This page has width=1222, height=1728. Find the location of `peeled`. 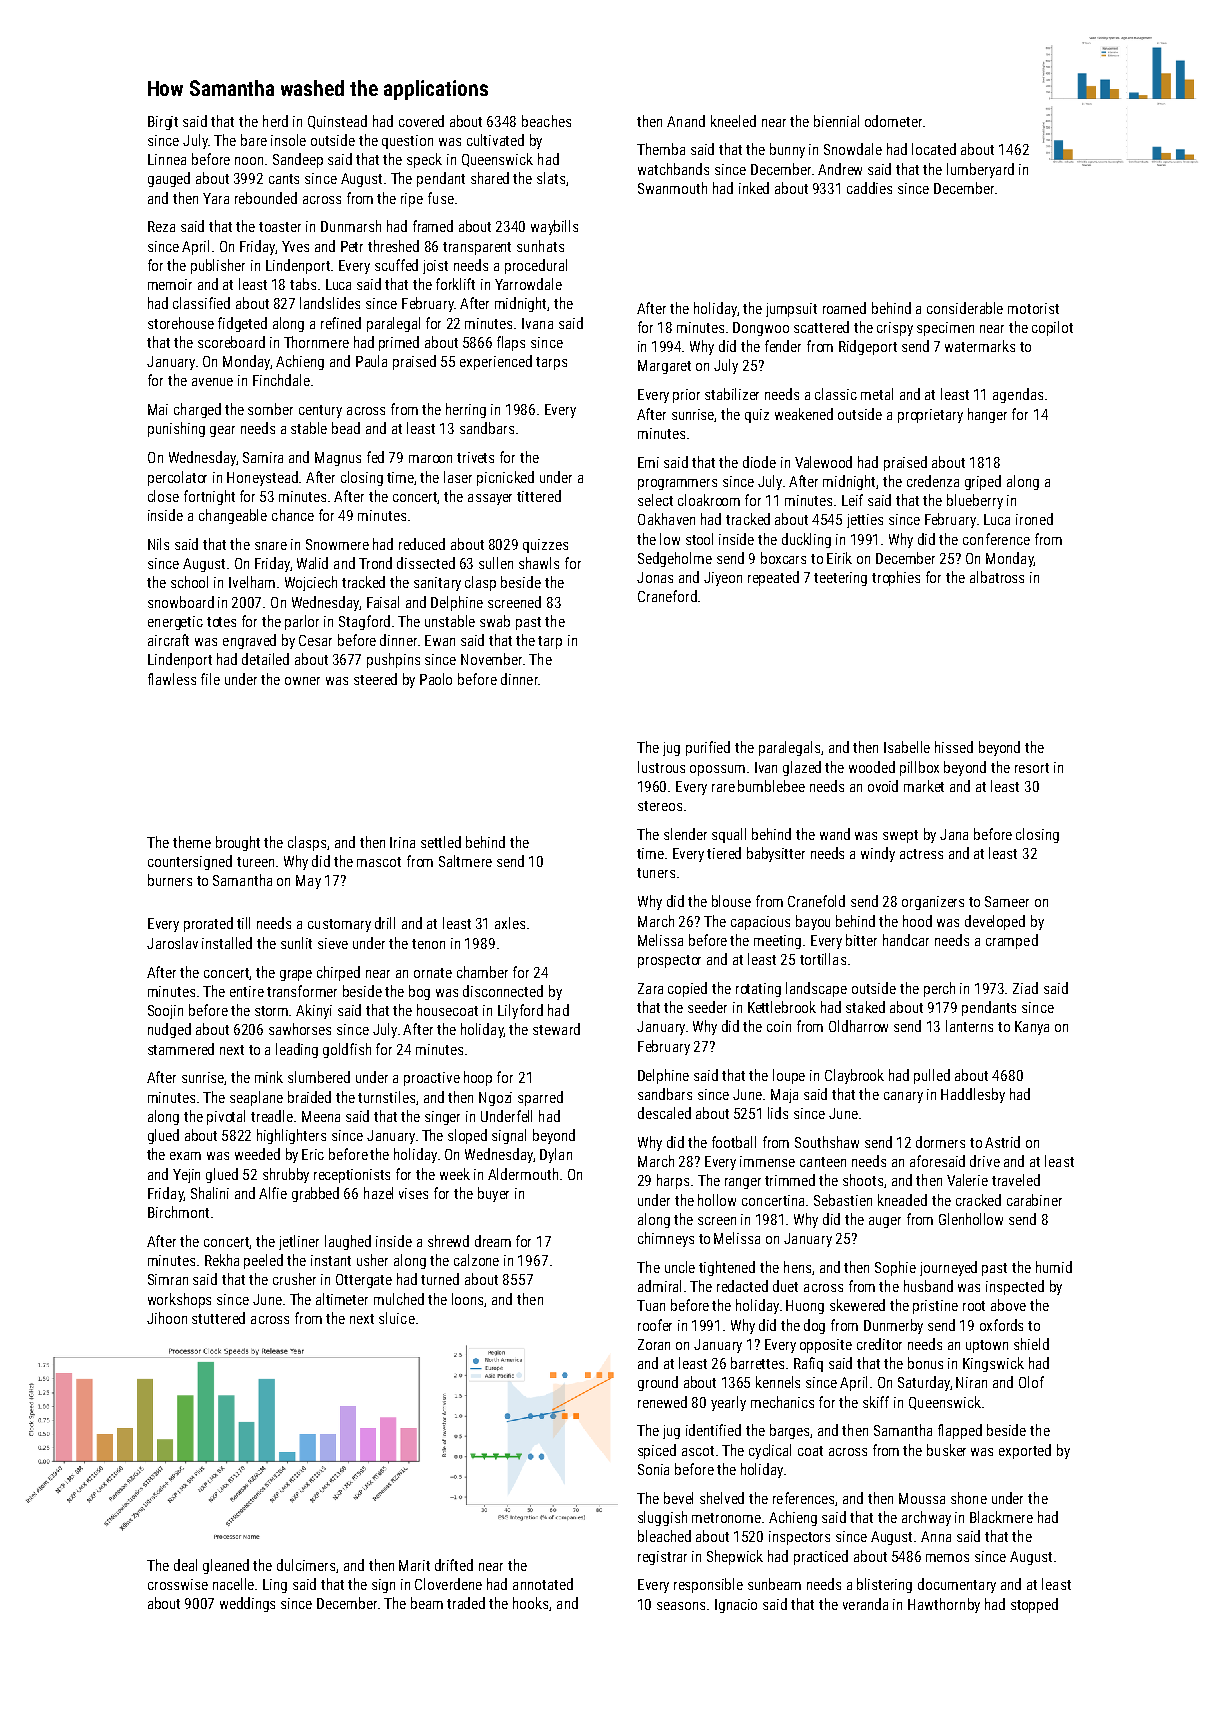

peeled is located at coordinates (263, 1261).
